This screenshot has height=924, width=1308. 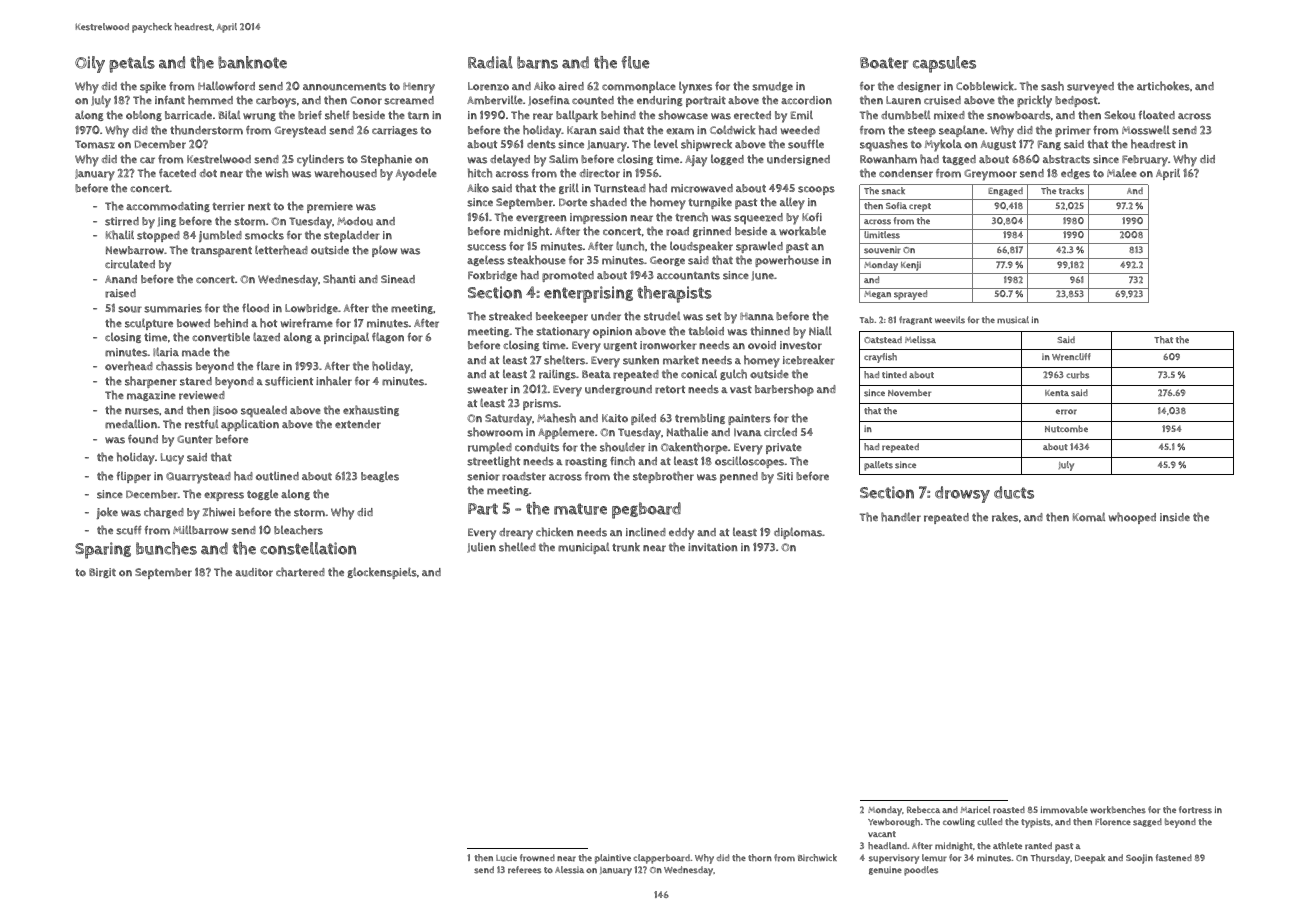 What do you see at coordinates (613, 859) in the screenshot?
I see `plaintive` at bounding box center [613, 859].
